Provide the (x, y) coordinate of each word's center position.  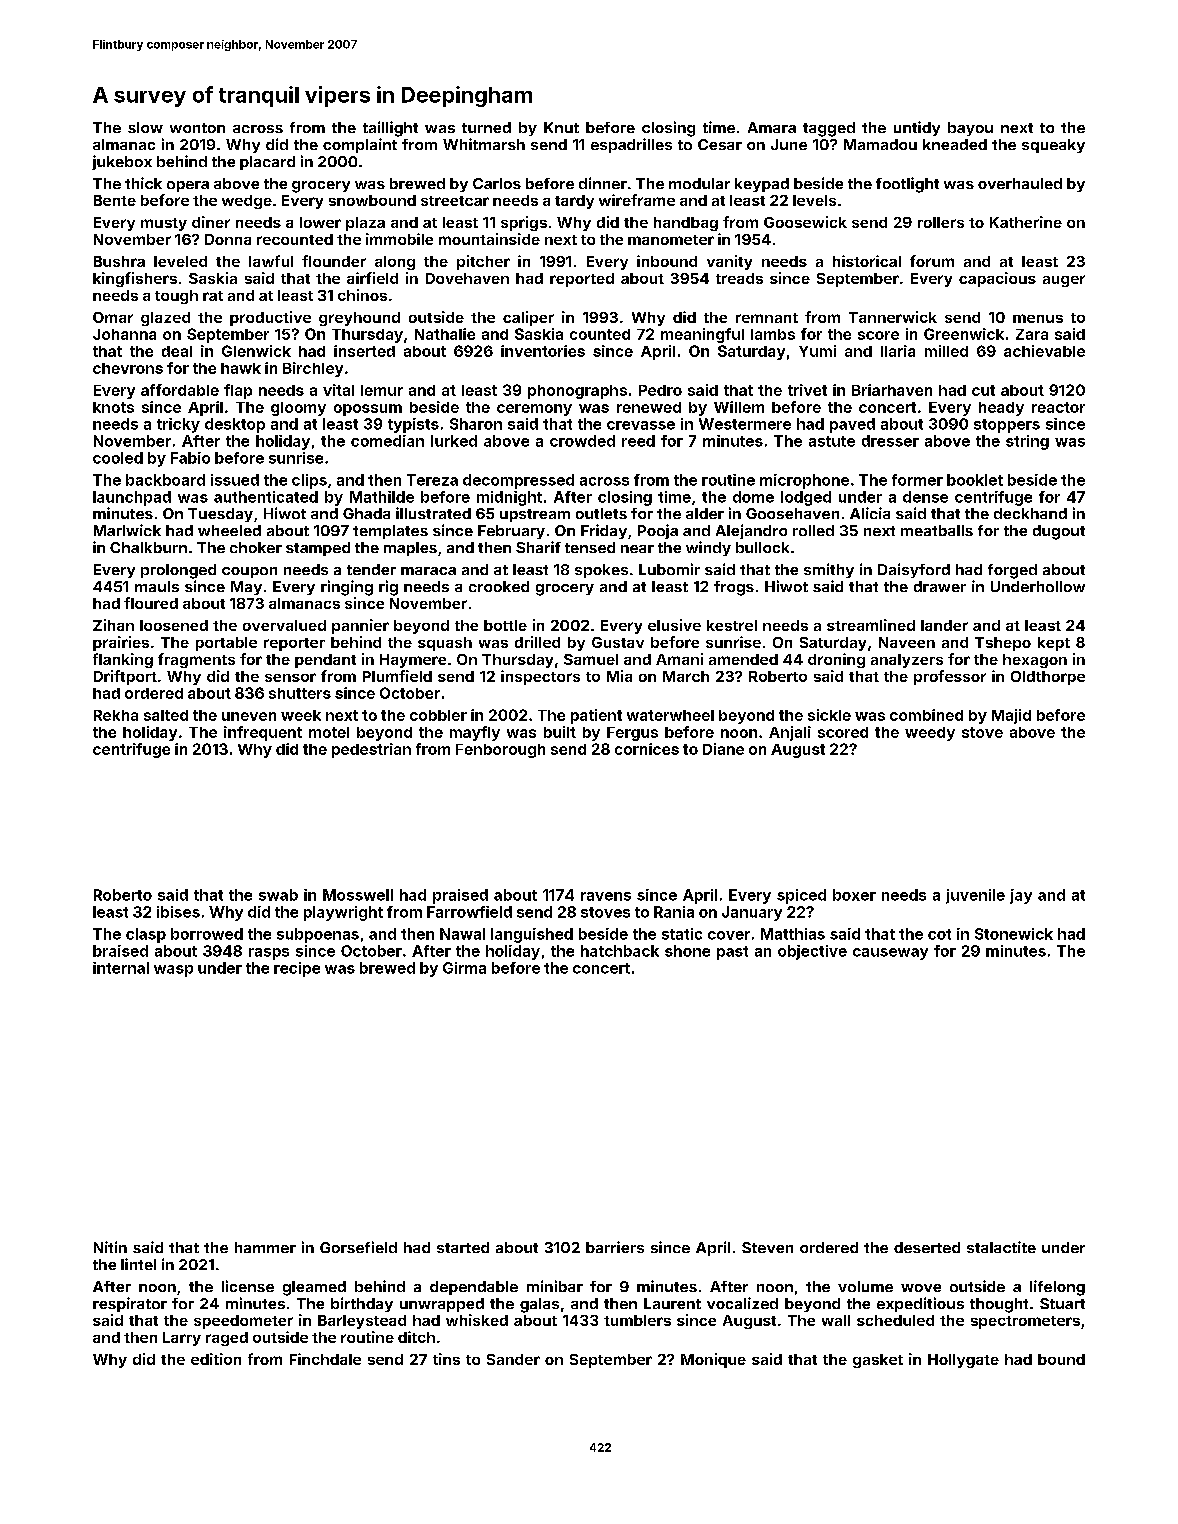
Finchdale (325, 1359)
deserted (927, 1247)
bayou (970, 129)
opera (188, 186)
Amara (772, 127)
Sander (513, 1359)
